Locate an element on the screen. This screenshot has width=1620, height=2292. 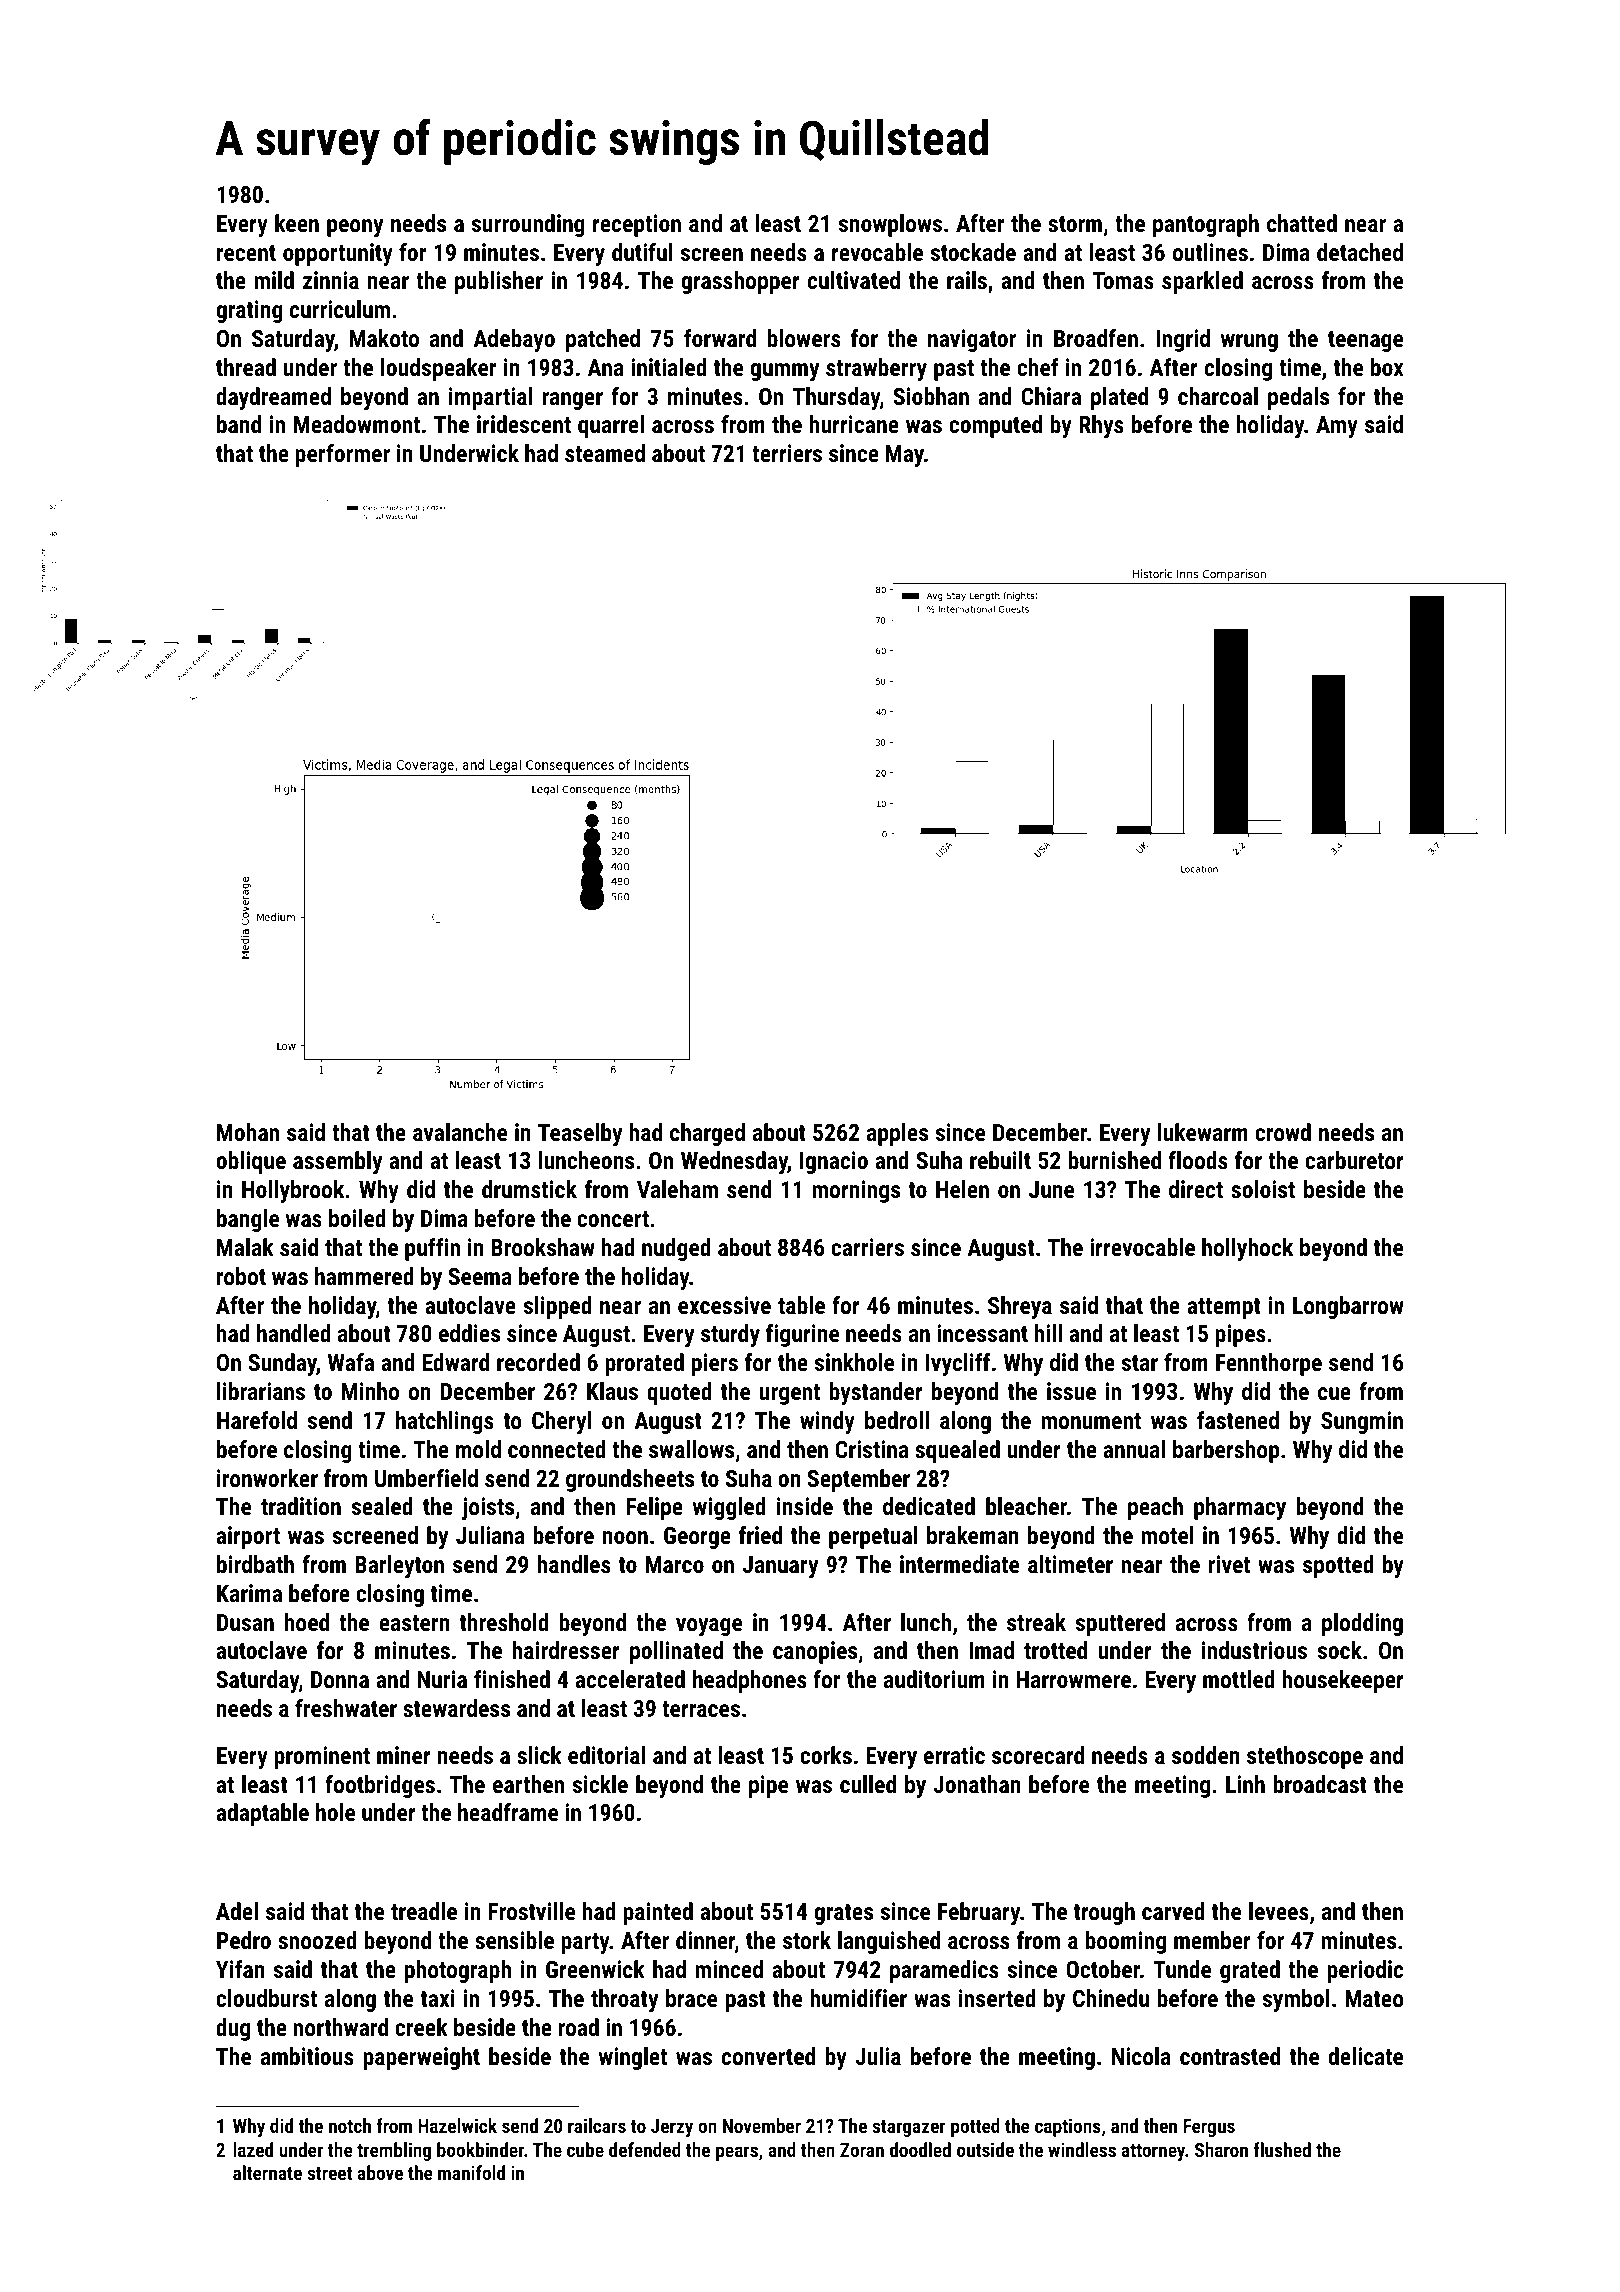
detached is located at coordinates (1360, 252).
